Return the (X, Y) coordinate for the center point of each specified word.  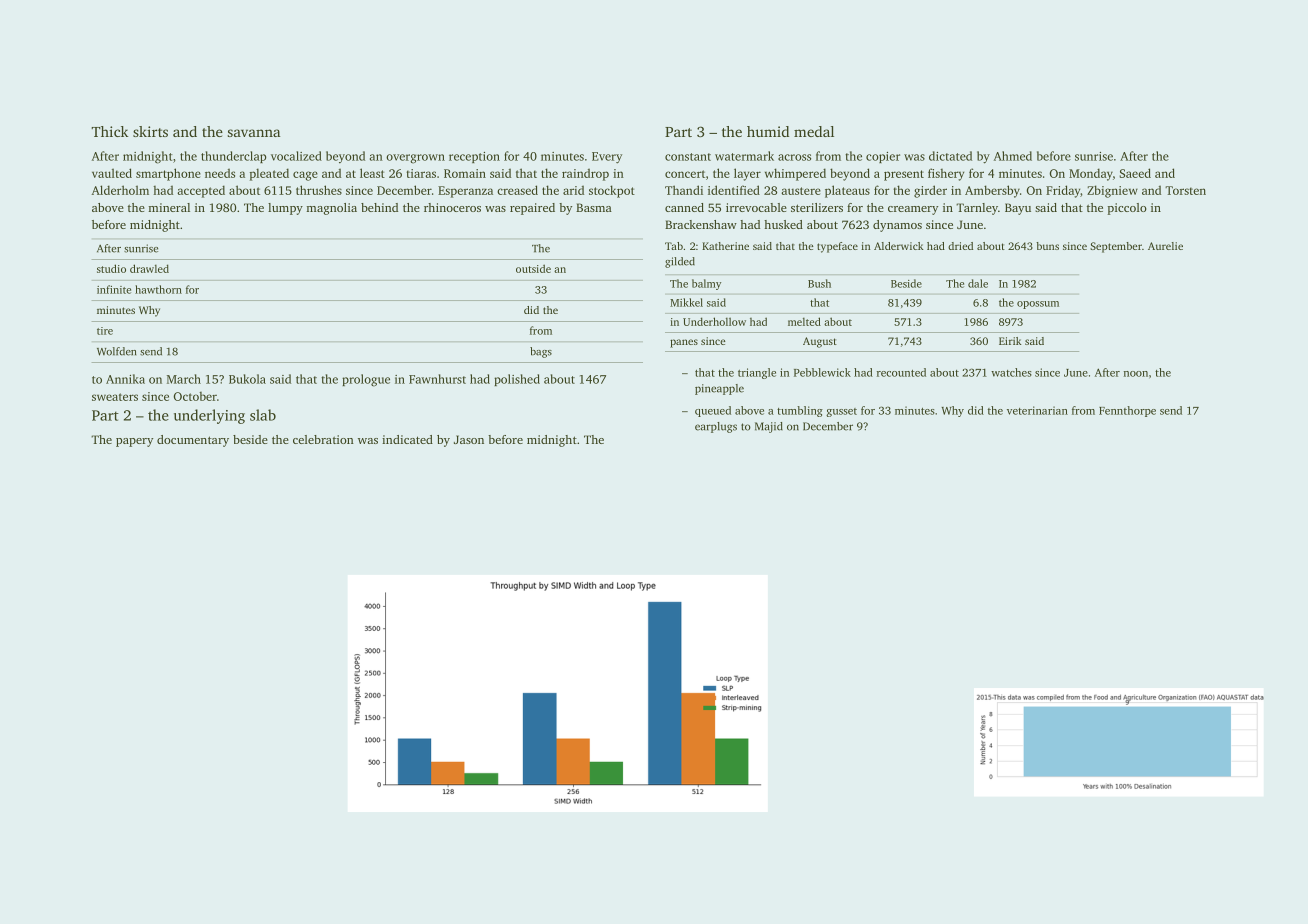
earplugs (716, 427)
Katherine (725, 246)
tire (105, 331)
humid (768, 131)
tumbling (800, 411)
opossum (1038, 305)
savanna (254, 133)
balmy (706, 284)
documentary (193, 441)
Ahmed (1013, 156)
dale (978, 283)
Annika (125, 379)
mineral (169, 207)
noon (1136, 374)
